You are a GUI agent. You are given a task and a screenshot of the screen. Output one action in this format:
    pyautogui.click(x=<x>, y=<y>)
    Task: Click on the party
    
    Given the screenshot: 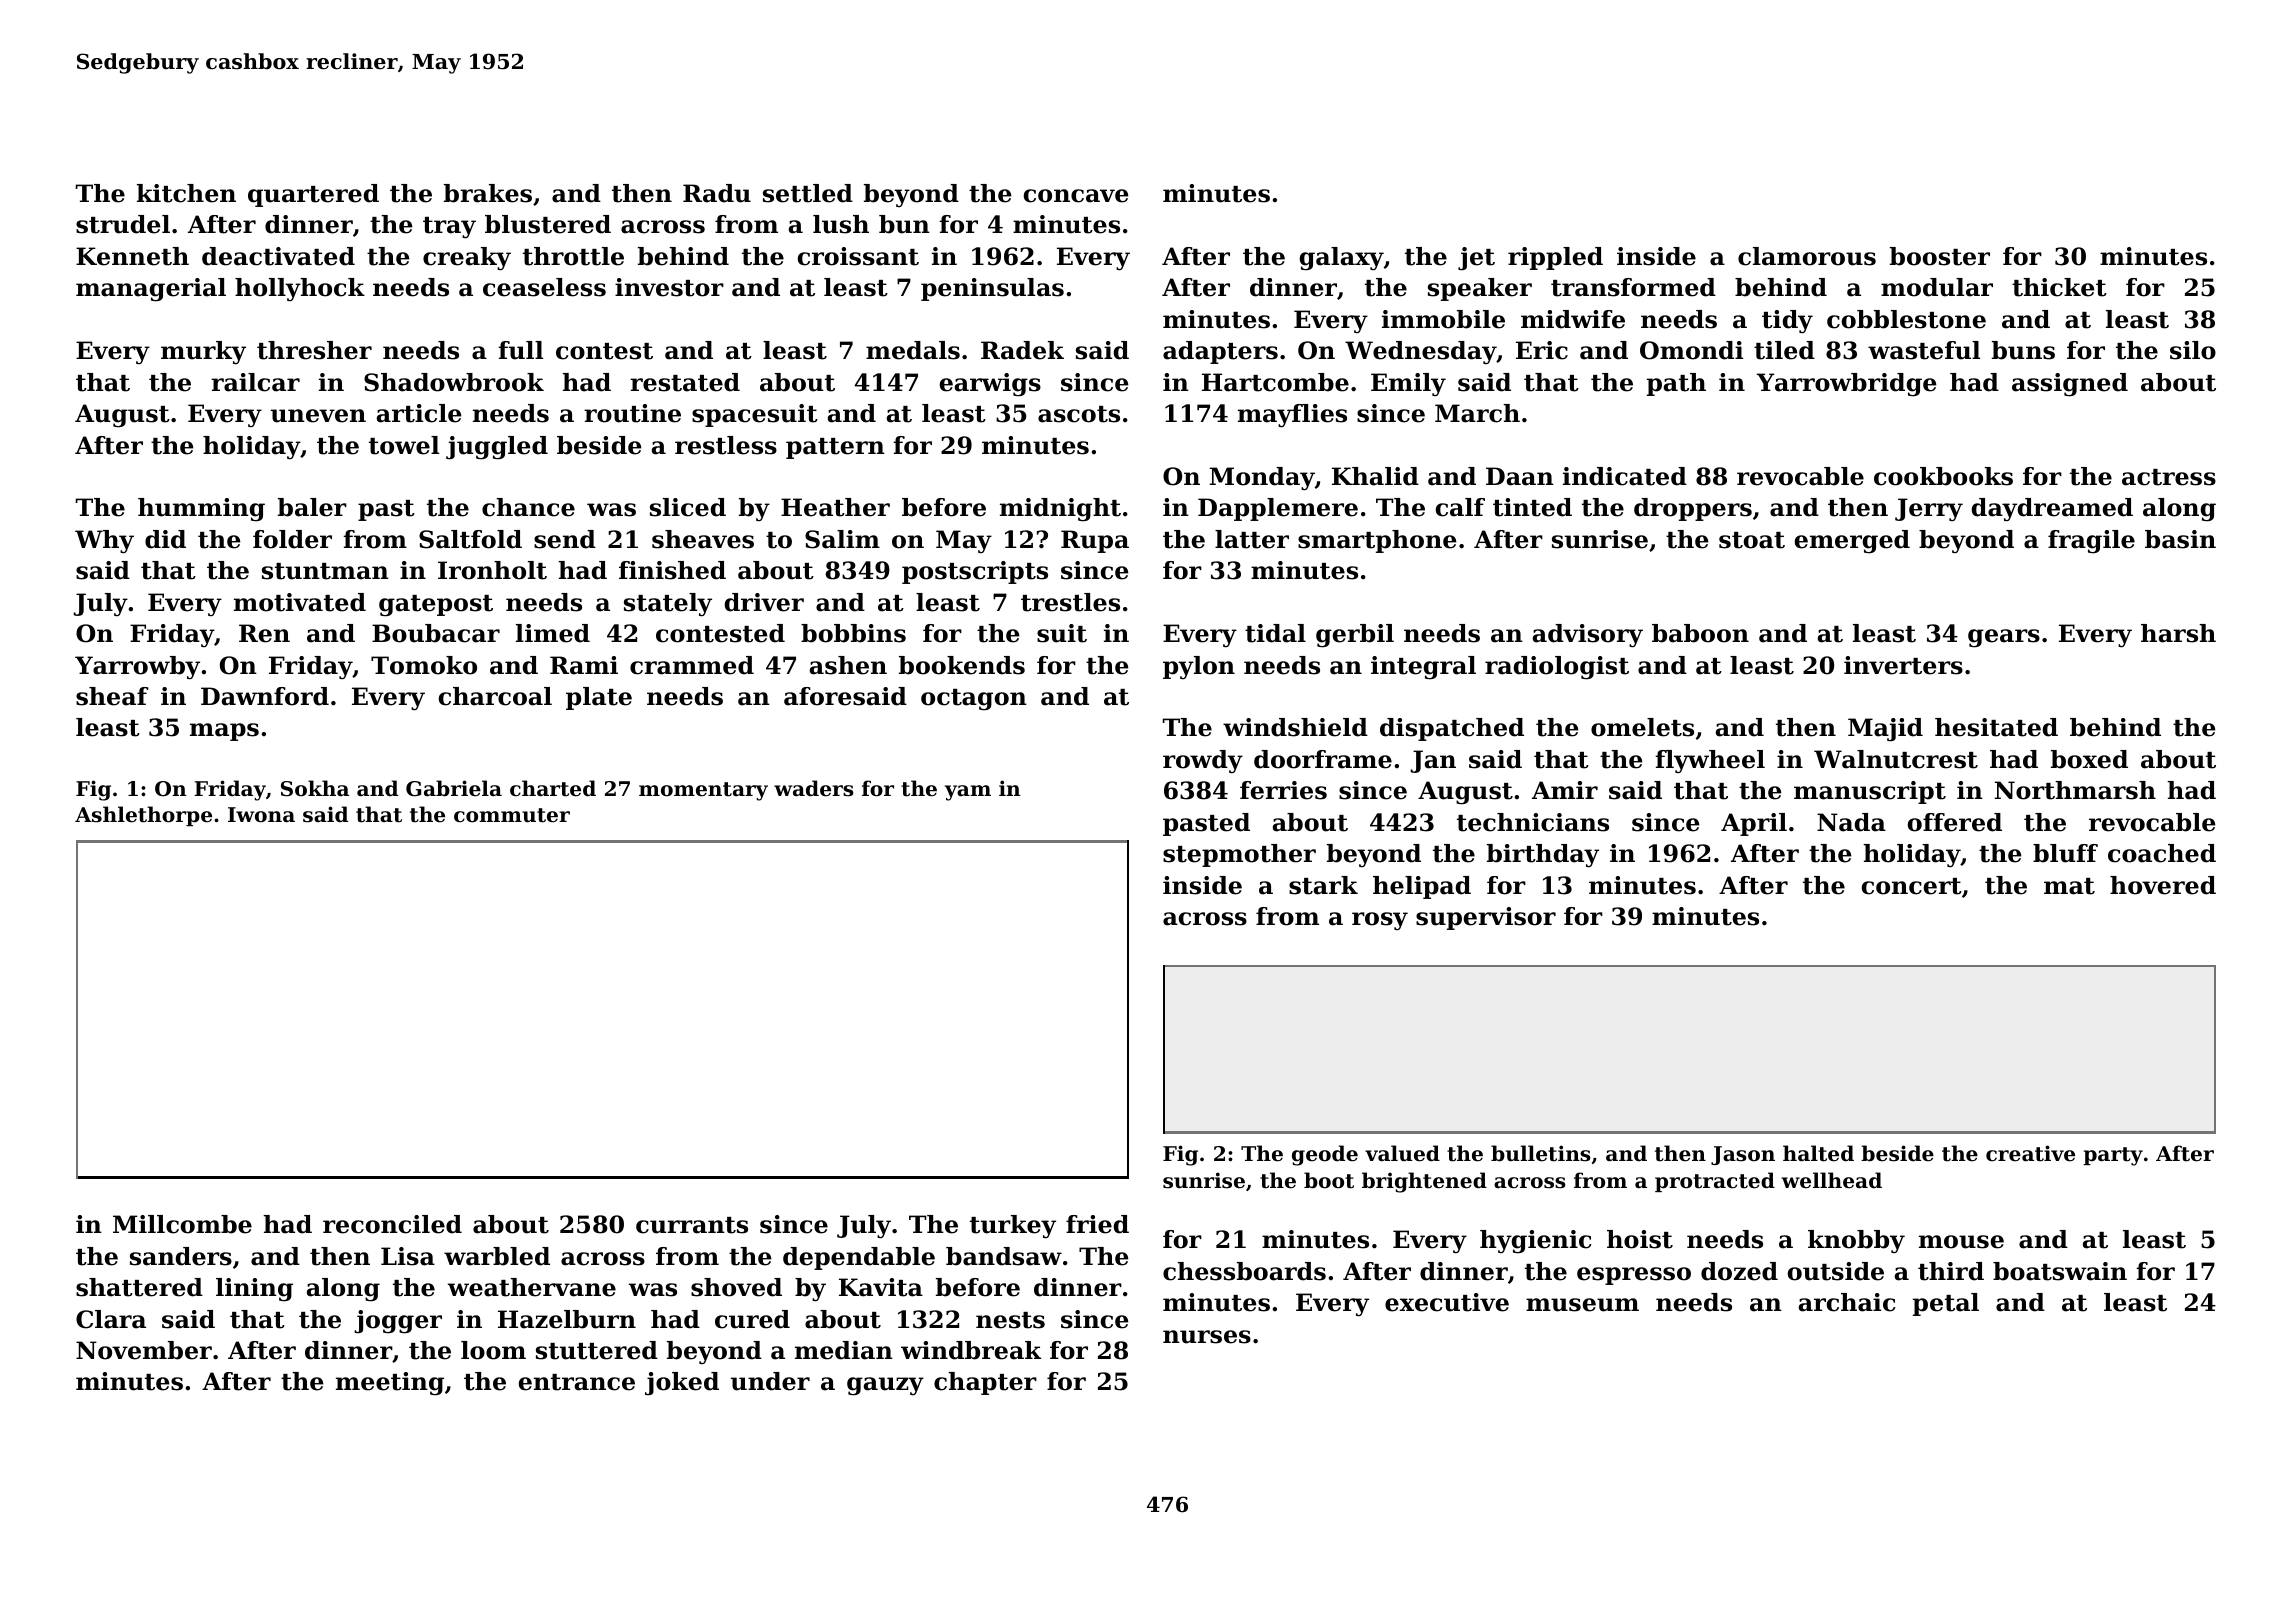 What is the action you would take?
    pyautogui.click(x=2113, y=1156)
